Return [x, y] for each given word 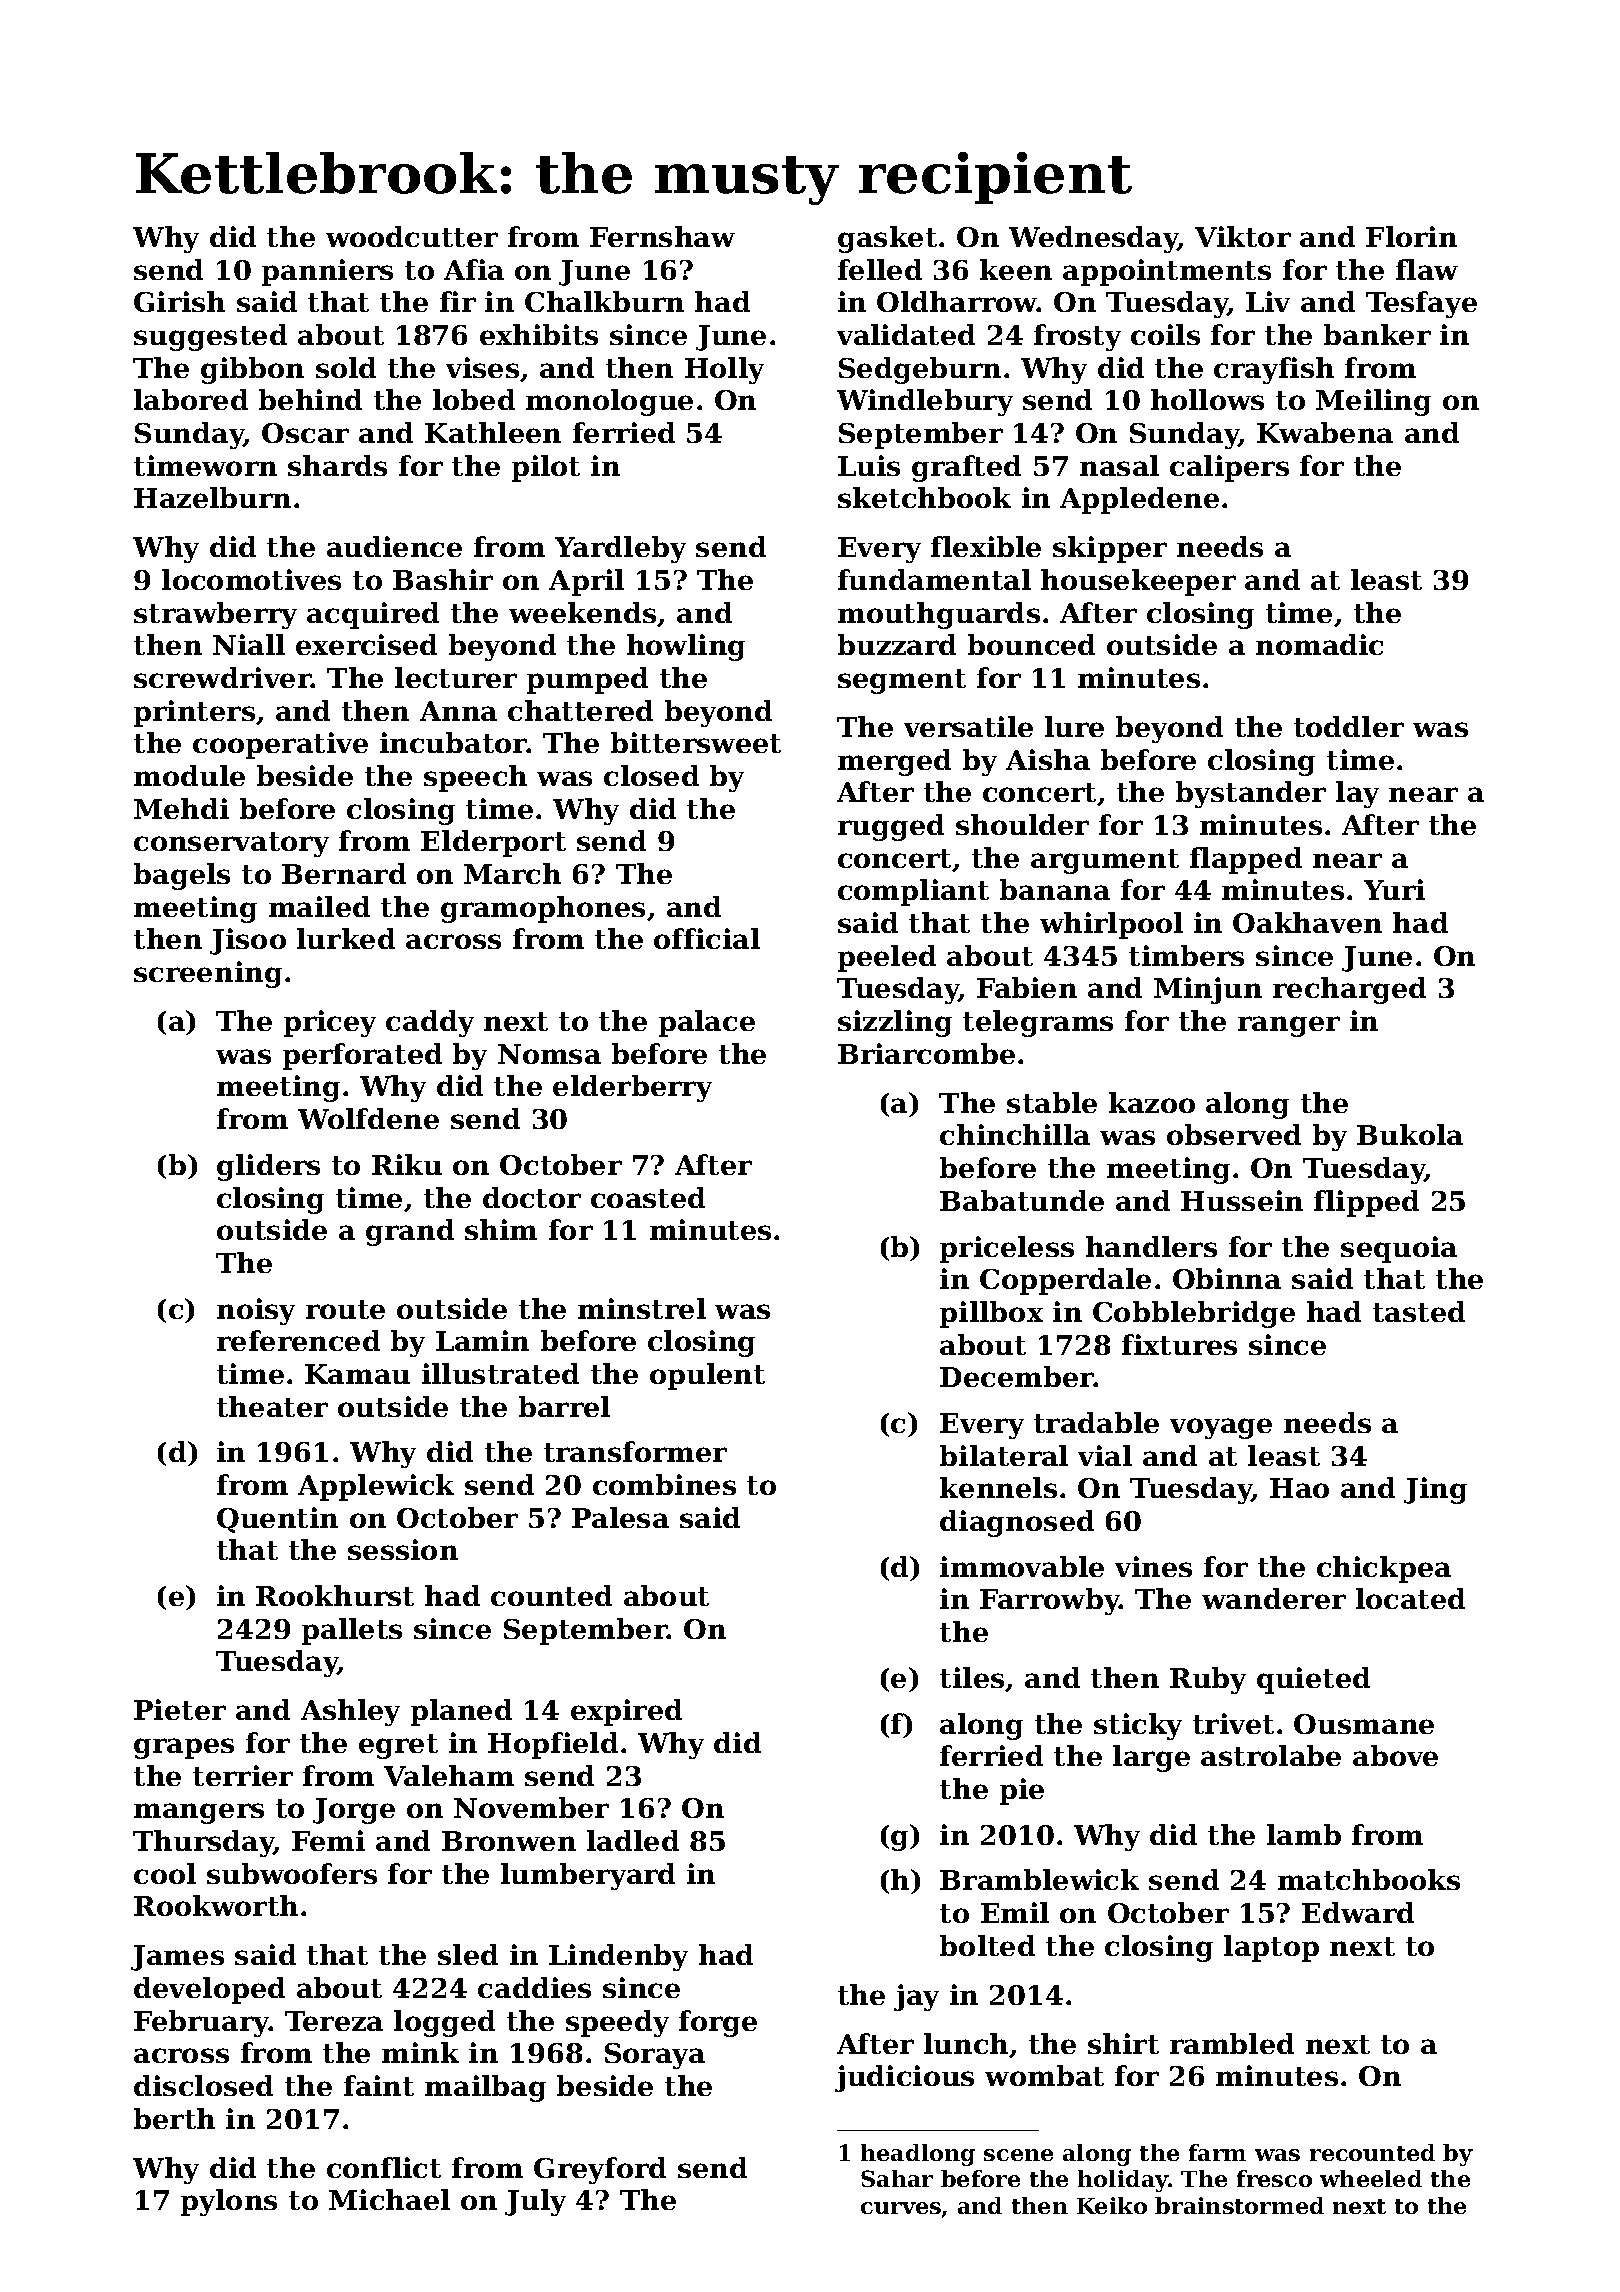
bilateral [1004, 1455]
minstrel [642, 1308]
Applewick [376, 1487]
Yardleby [620, 549]
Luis [869, 465]
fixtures [1179, 1344]
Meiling [1373, 402]
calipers [1229, 468]
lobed [474, 399]
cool [165, 1873]
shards [337, 465]
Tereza [334, 2021]
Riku [407, 1164]
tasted [1419, 1311]
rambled [1232, 2043]
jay [916, 1997]
